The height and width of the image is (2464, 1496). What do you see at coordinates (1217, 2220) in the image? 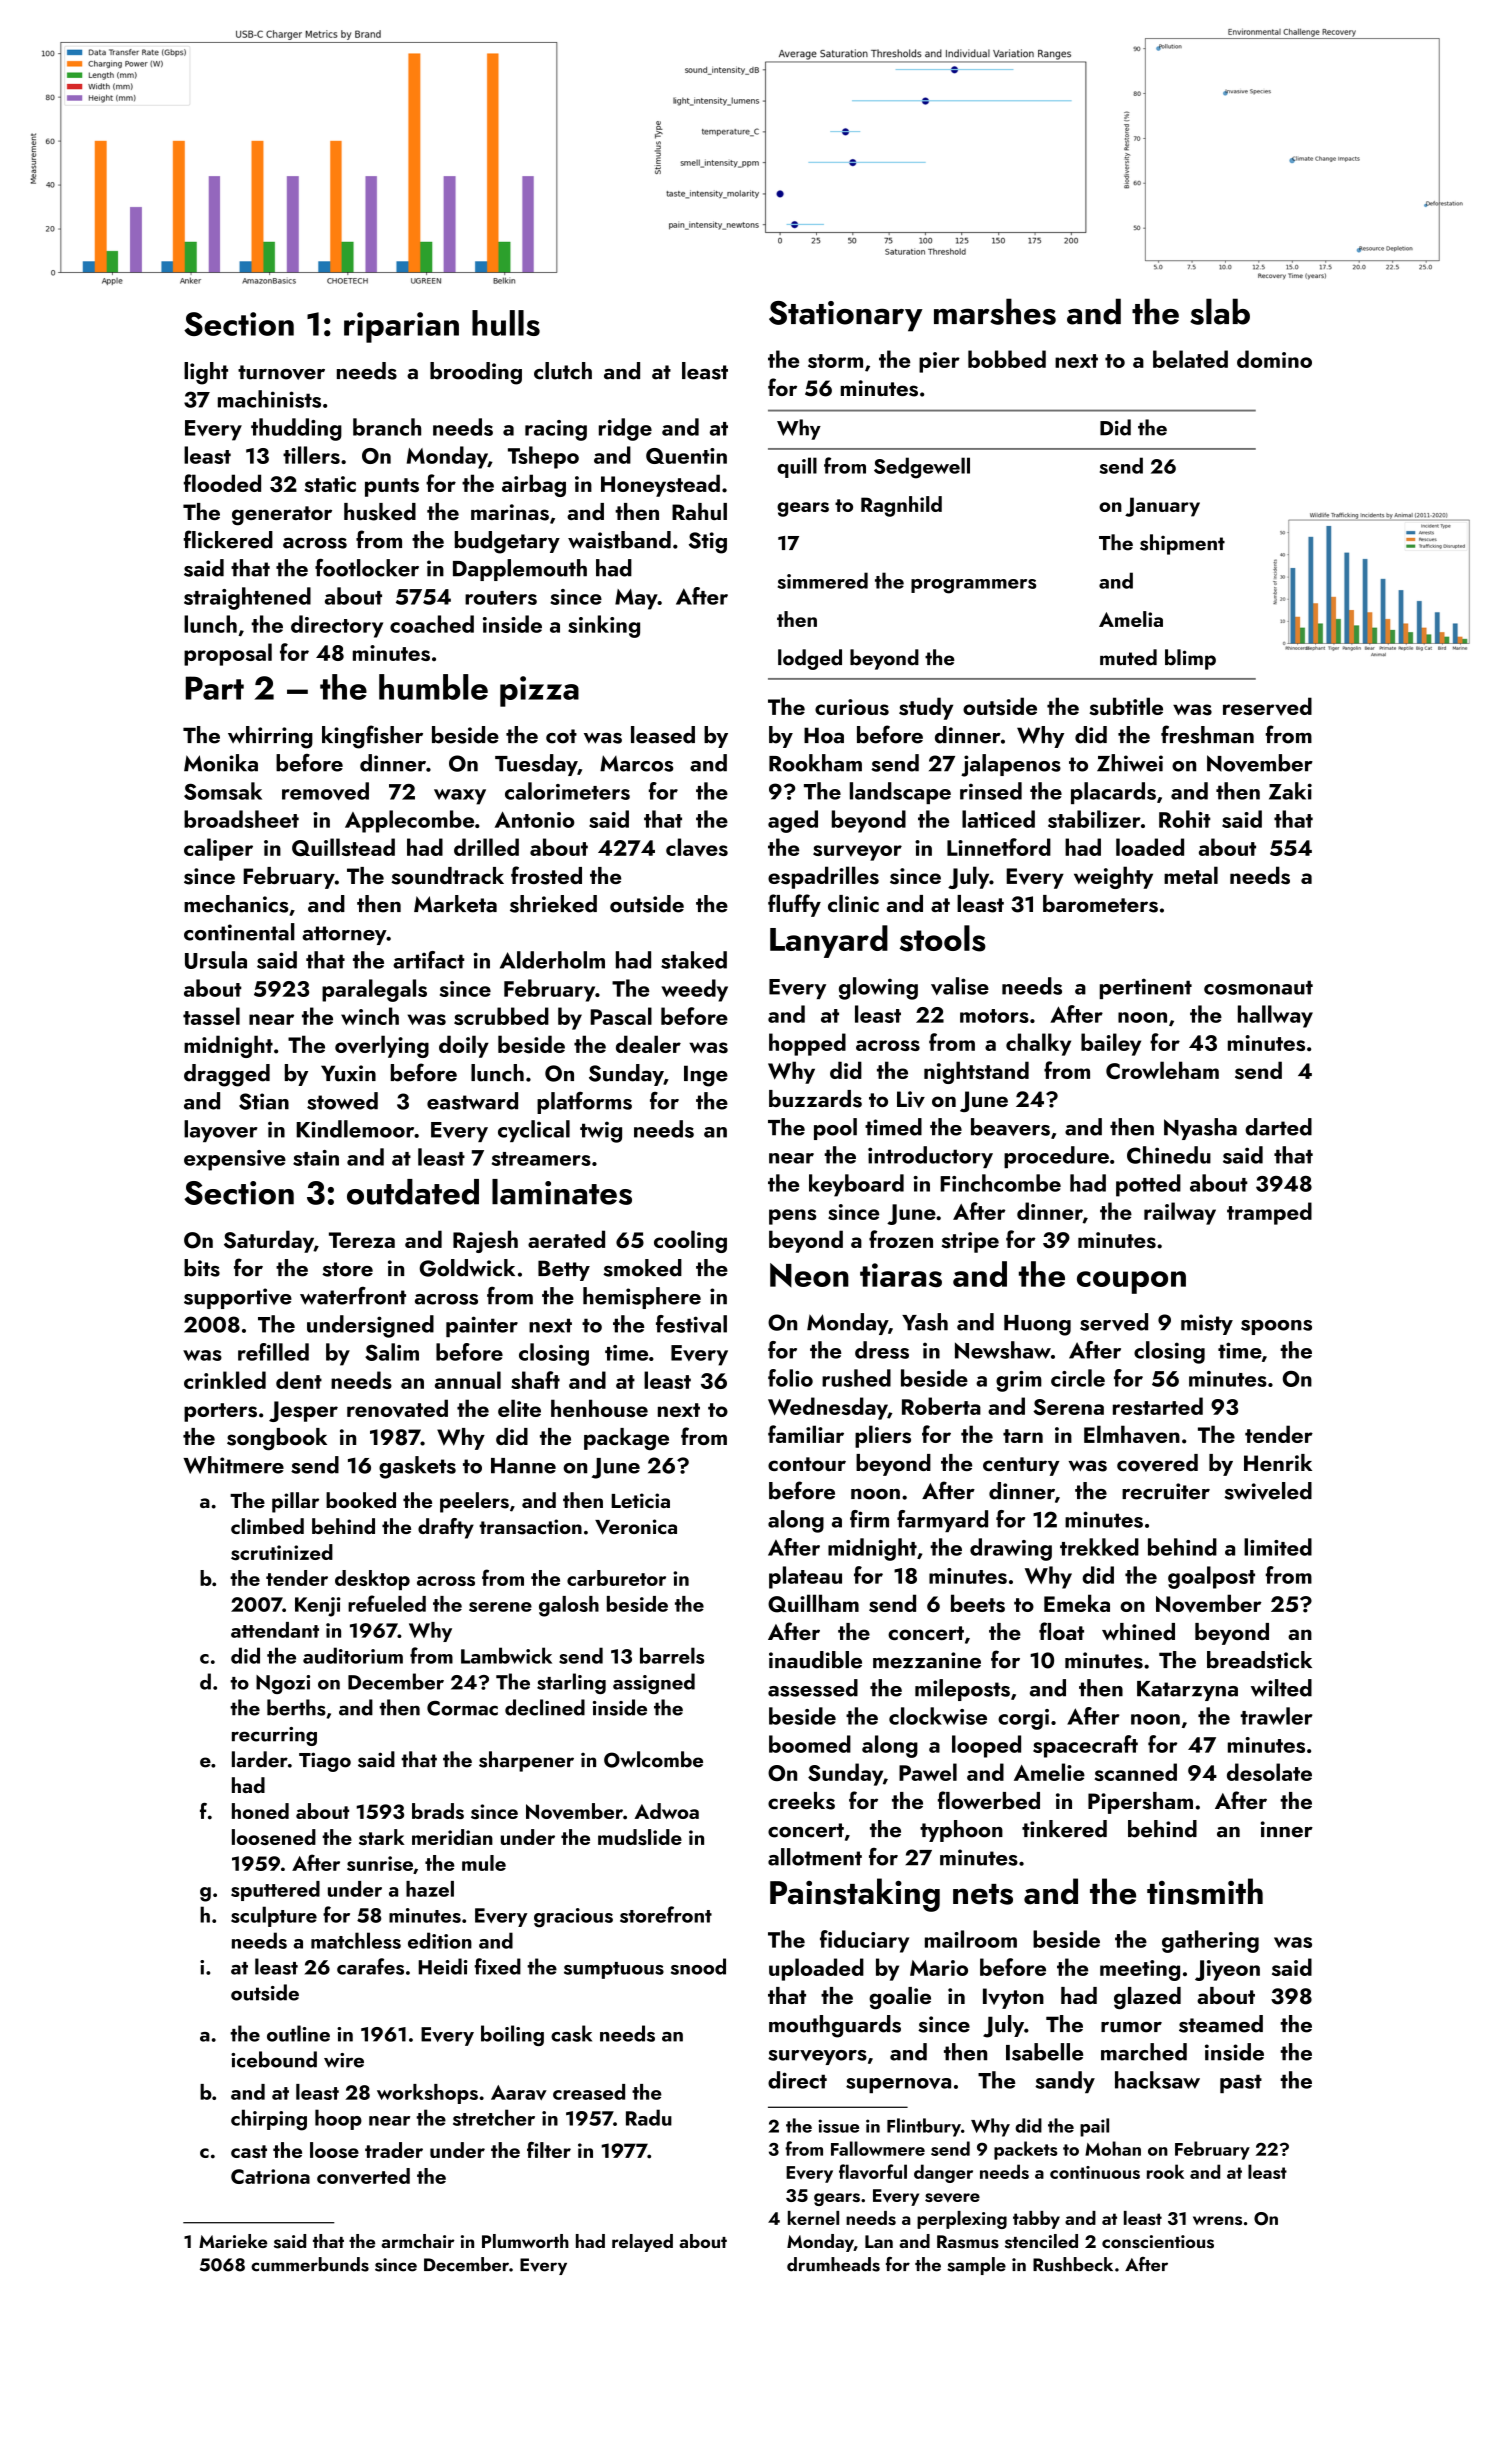
I see `wrens` at bounding box center [1217, 2220].
